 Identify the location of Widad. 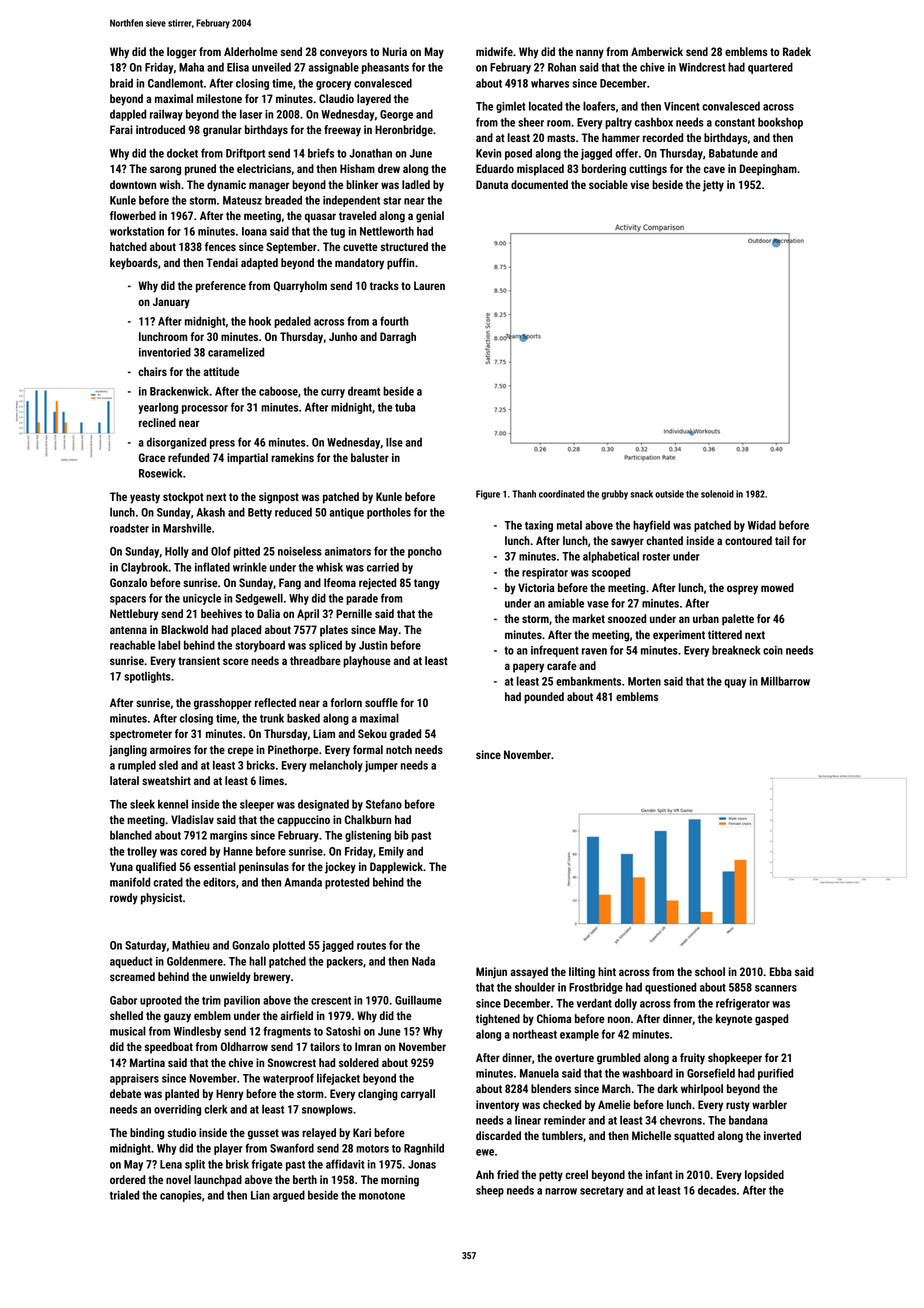
(762, 525).
